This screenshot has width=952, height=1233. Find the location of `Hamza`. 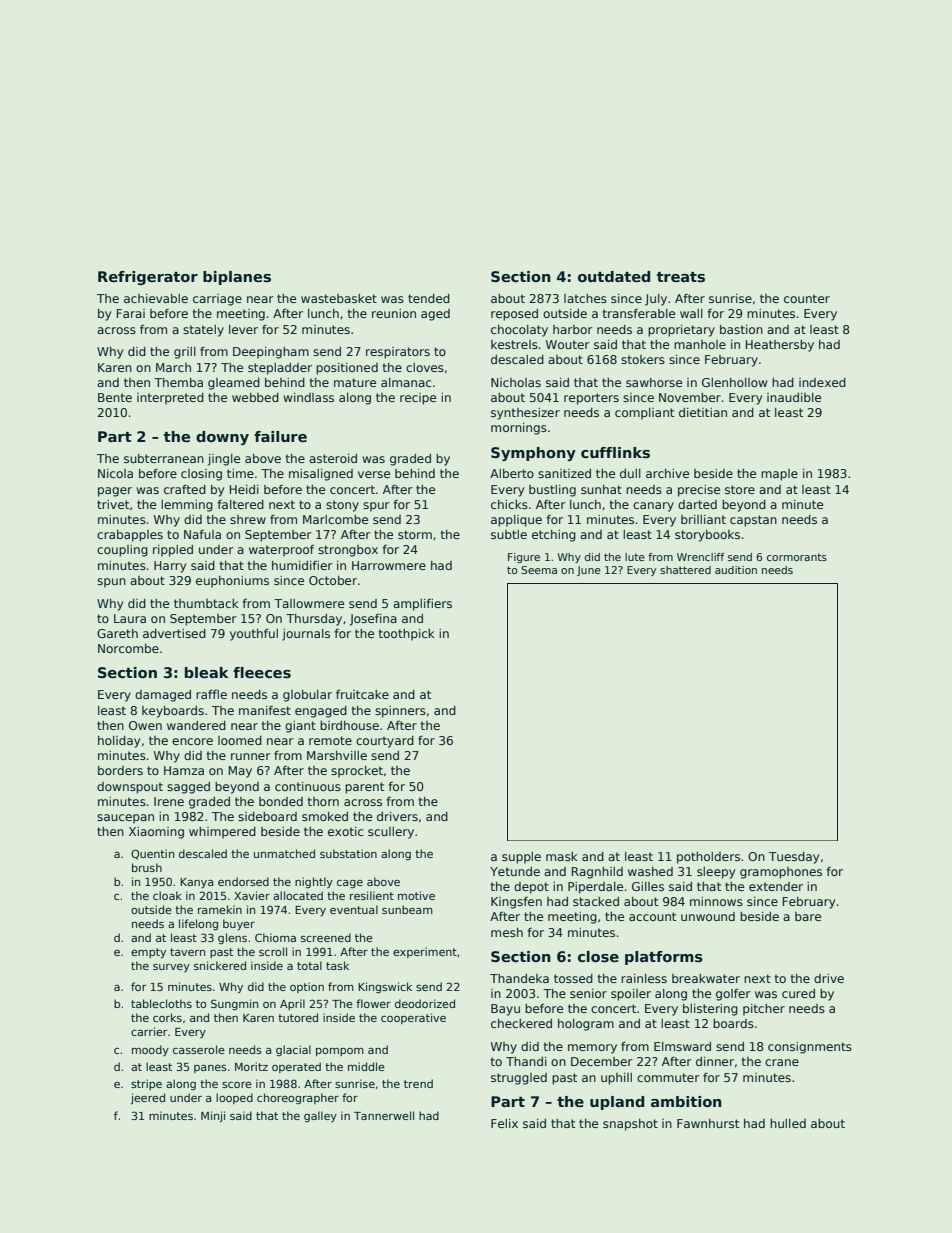

Hamza is located at coordinates (184, 770).
